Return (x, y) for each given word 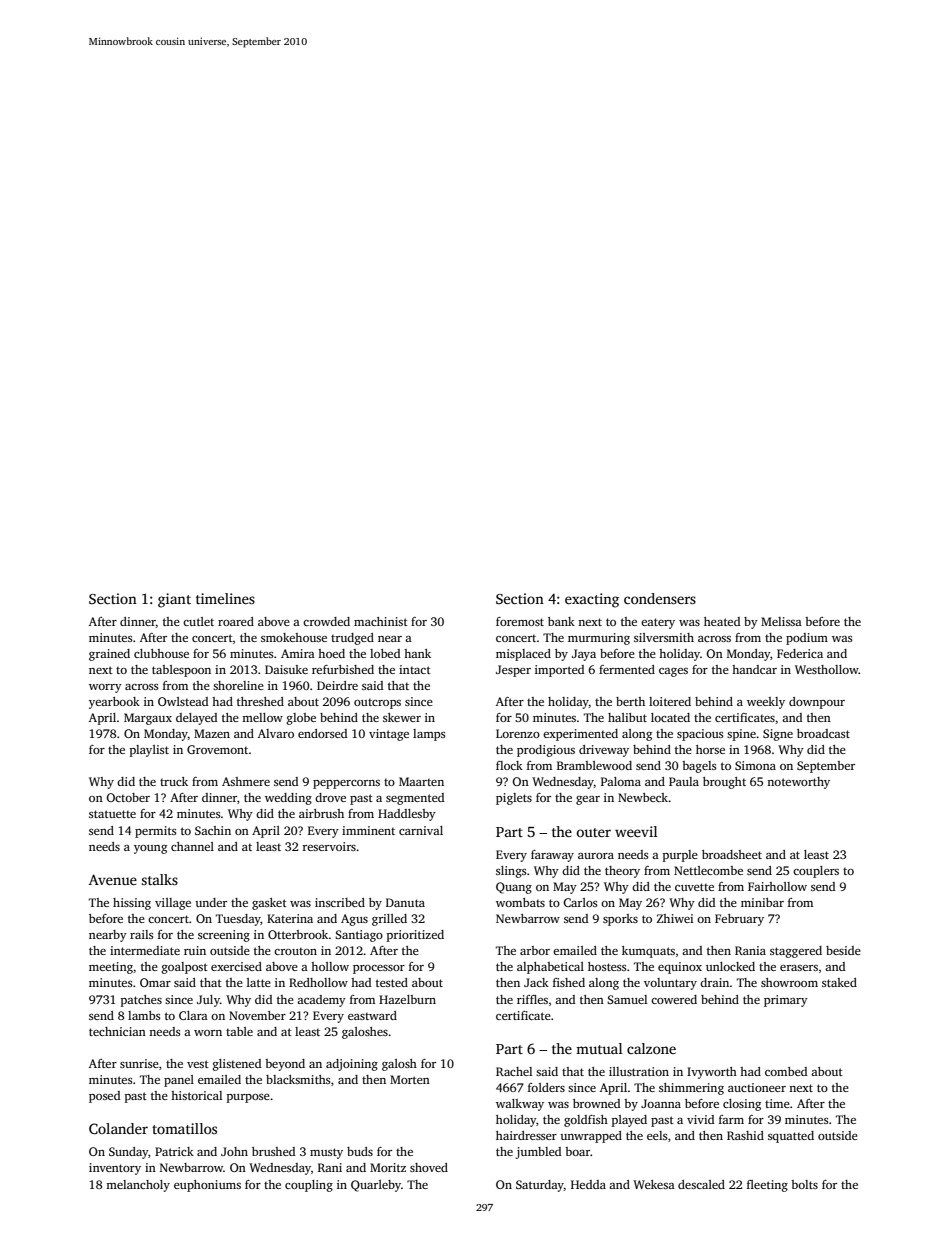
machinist (381, 621)
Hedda (588, 1184)
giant (174, 600)
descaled (701, 1184)
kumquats (648, 952)
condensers (660, 598)
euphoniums (207, 1186)
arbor (535, 950)
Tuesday (238, 920)
